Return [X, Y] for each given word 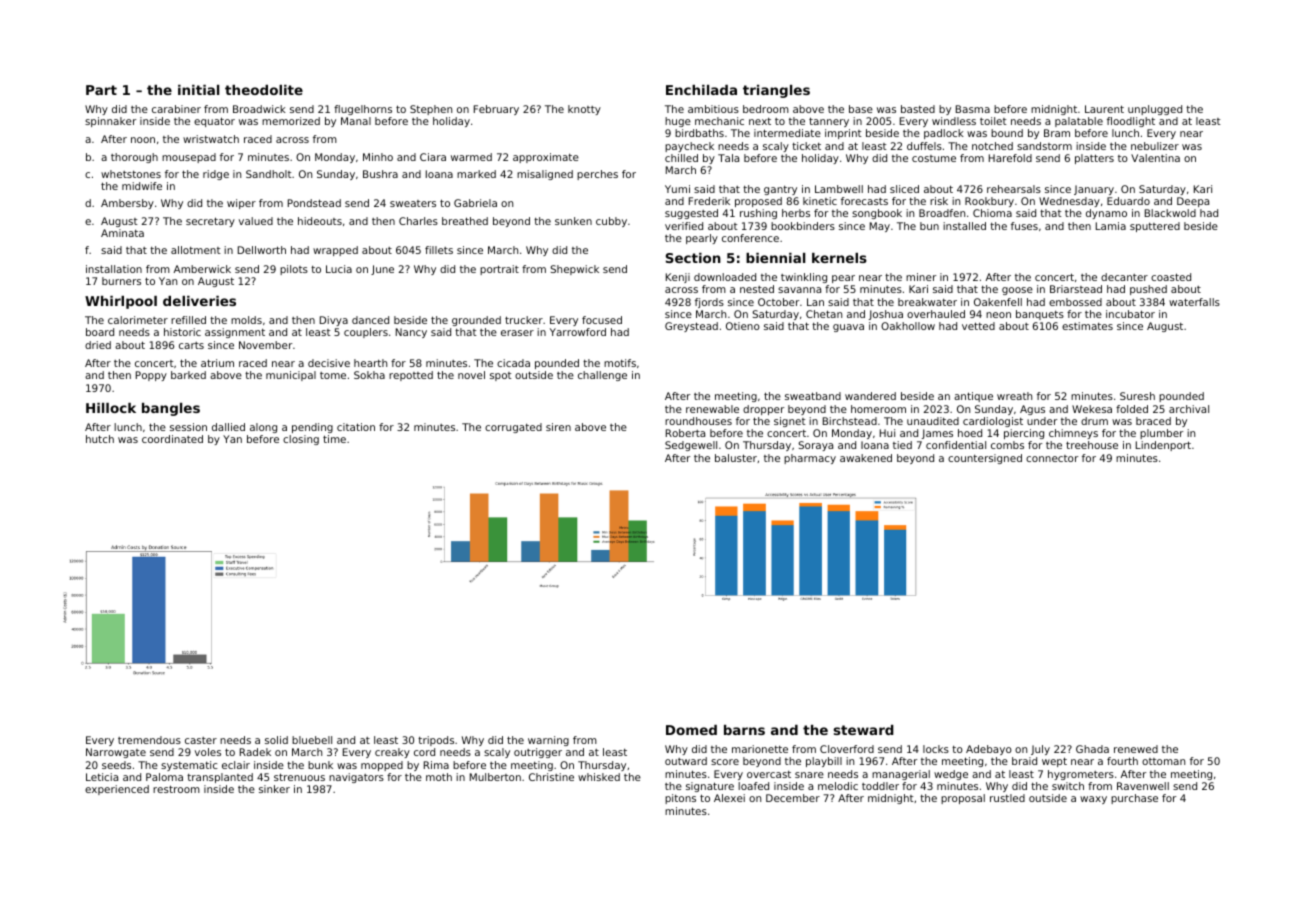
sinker [274, 789]
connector [1052, 458]
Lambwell [839, 189]
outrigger [538, 753]
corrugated [513, 428]
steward [864, 730]
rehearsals [1014, 189]
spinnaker [110, 122]
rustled [1007, 798]
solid [276, 740]
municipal [291, 376]
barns [744, 730]
